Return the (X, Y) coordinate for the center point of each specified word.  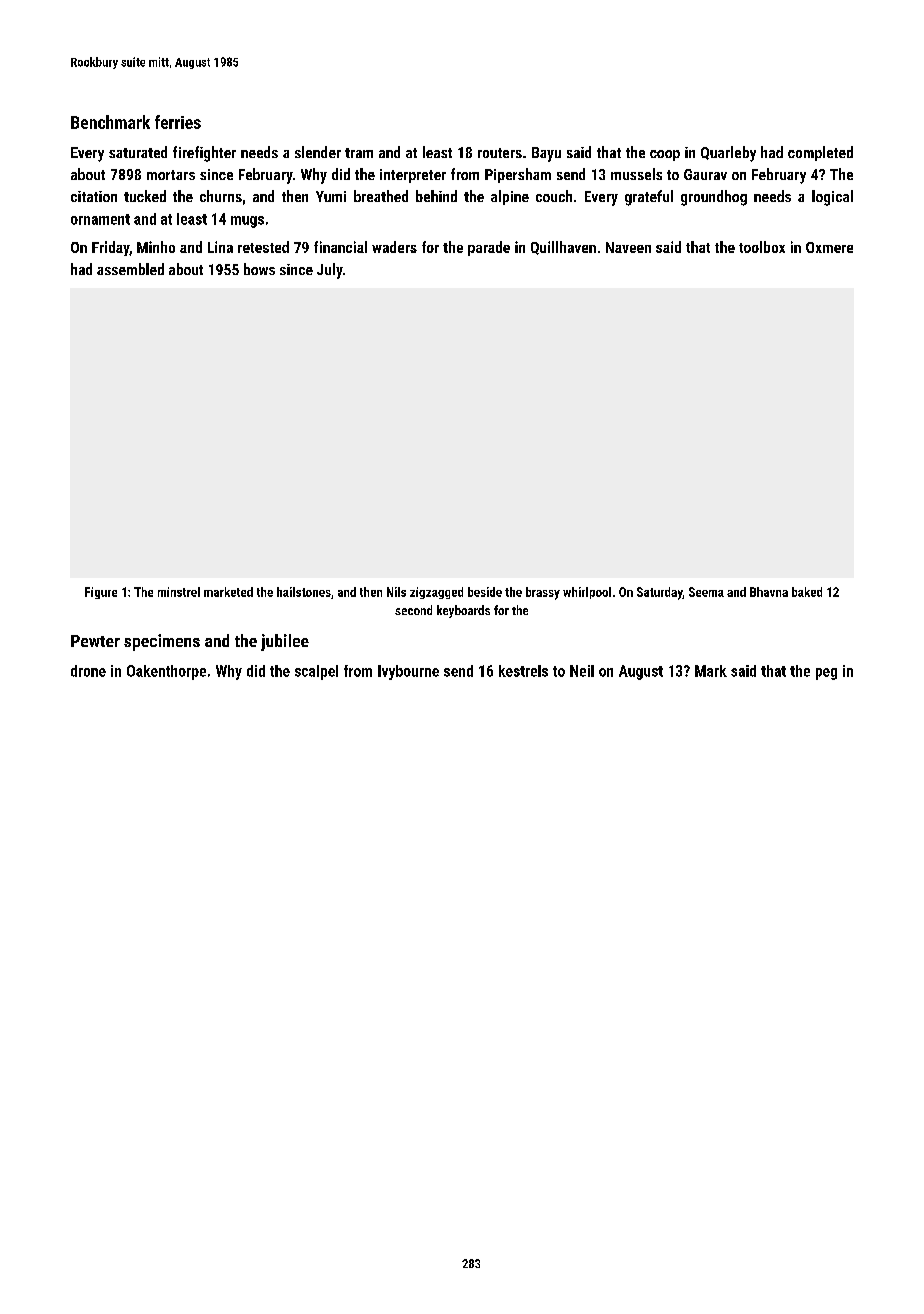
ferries (178, 122)
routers (500, 153)
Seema (706, 592)
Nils (396, 592)
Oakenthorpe (166, 672)
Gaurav (705, 174)
